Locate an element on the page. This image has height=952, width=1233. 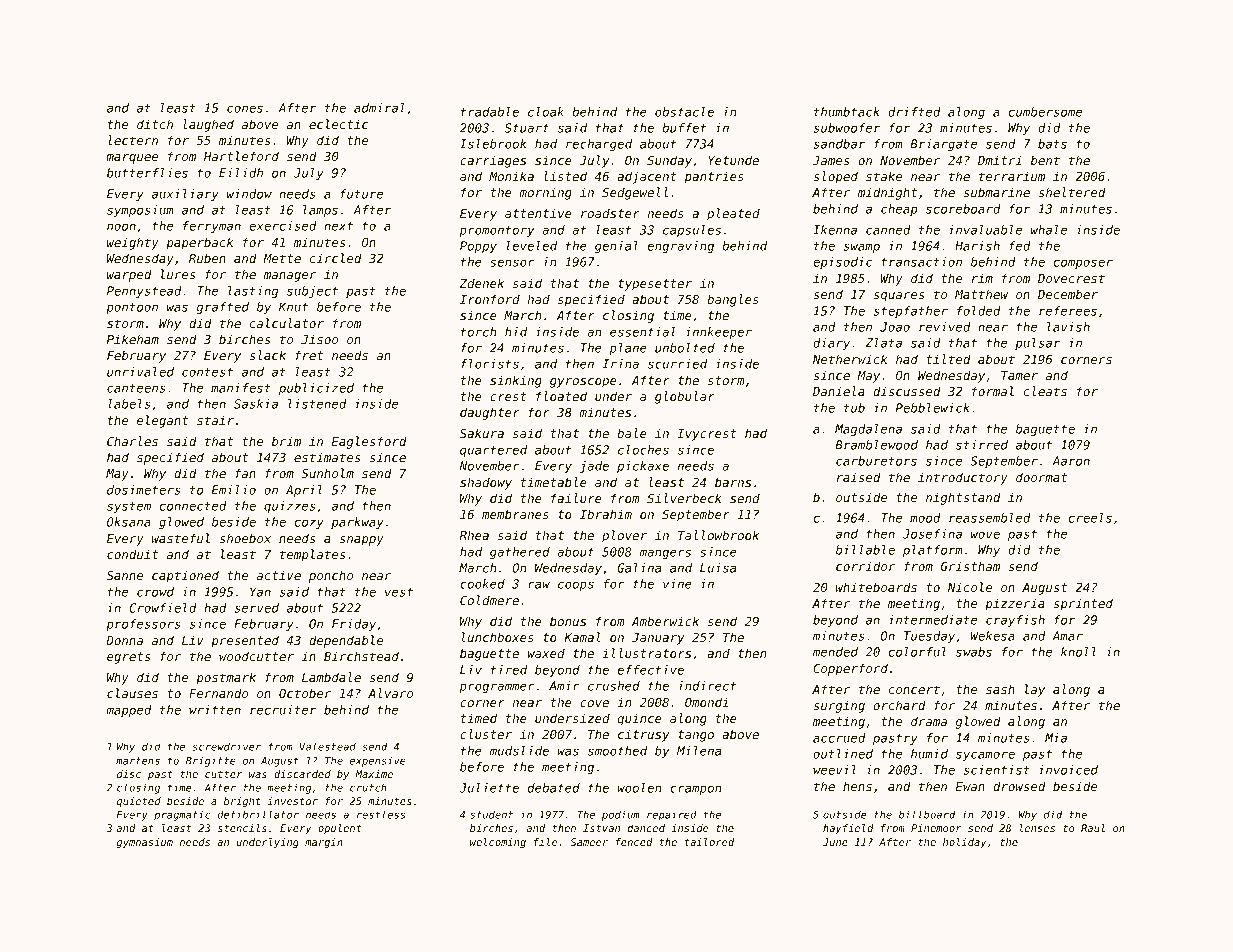
quizzes is located at coordinates (290, 507).
